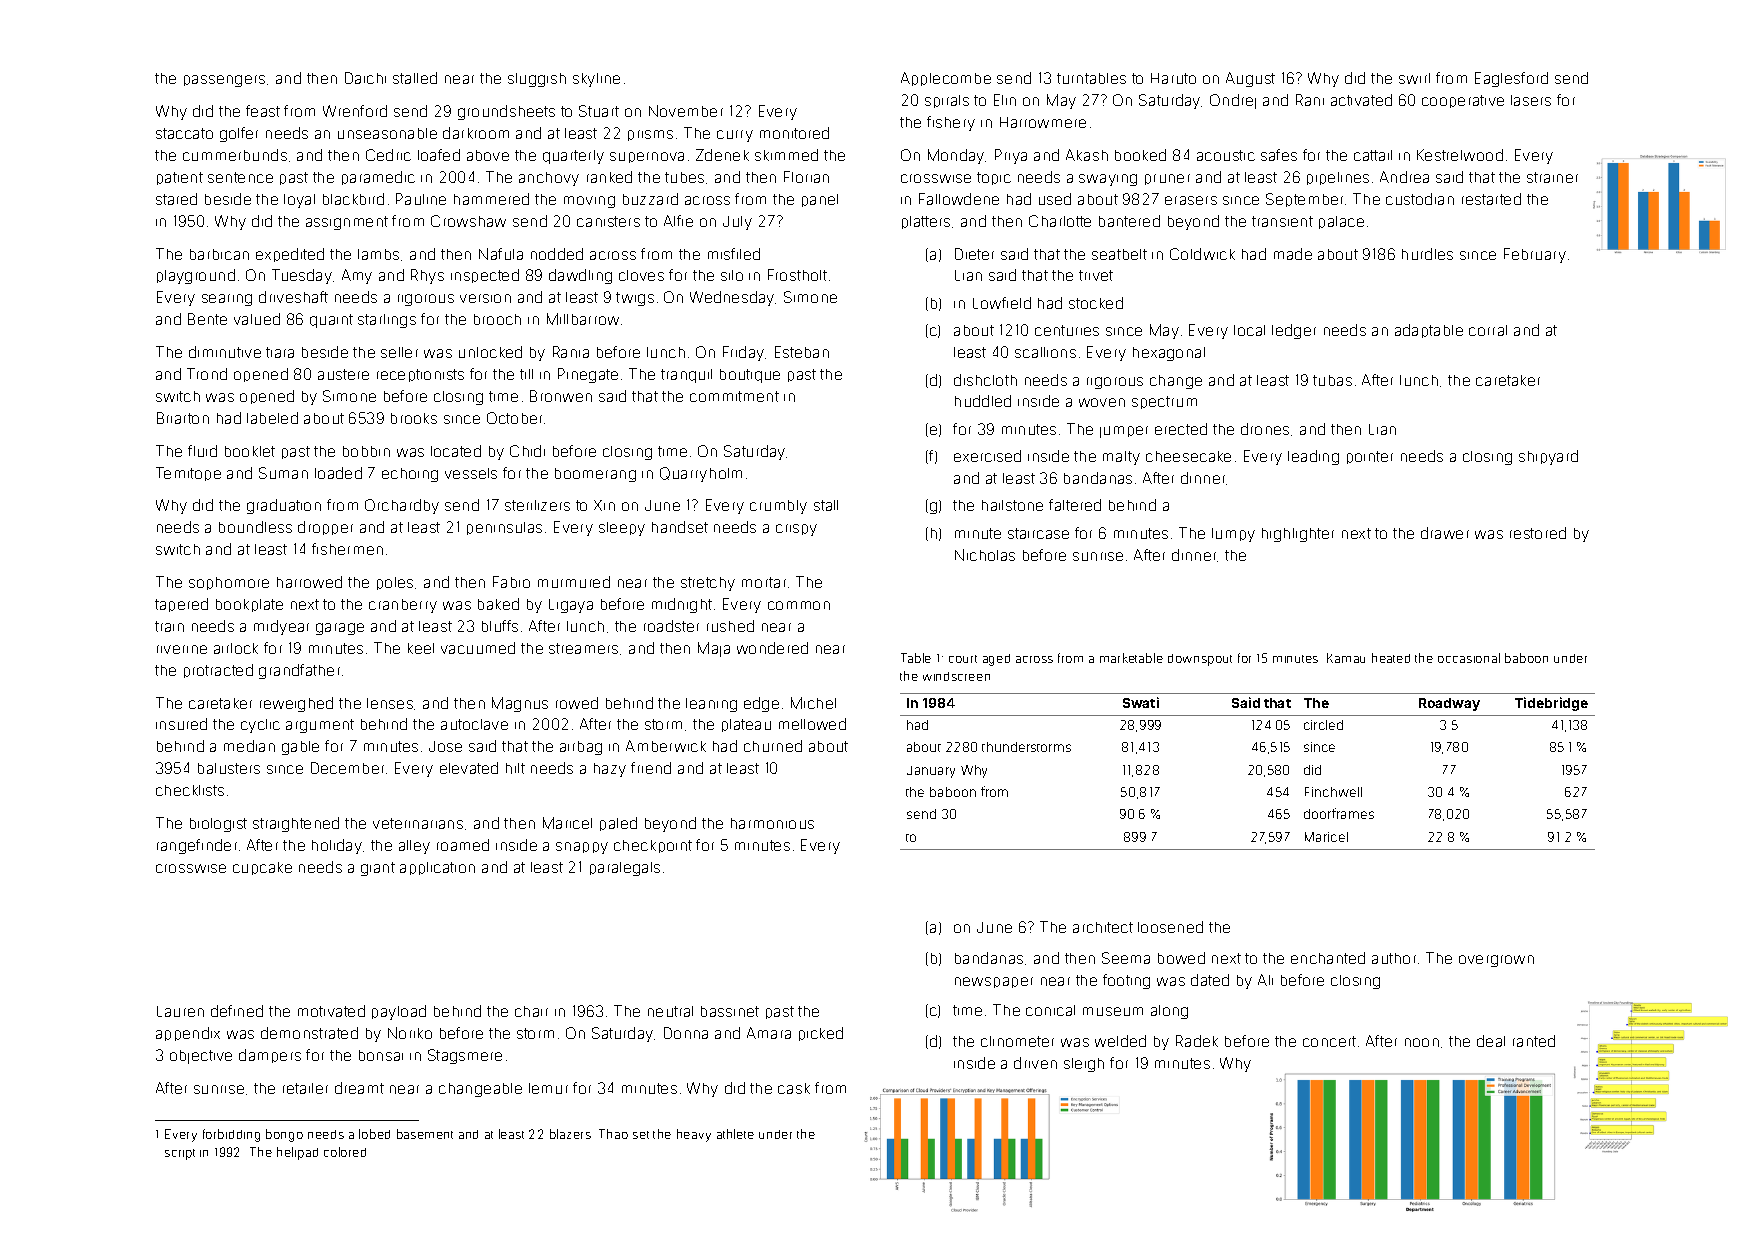 The image size is (1750, 1237). What do you see at coordinates (1511, 79) in the screenshot?
I see `Eaglesford` at bounding box center [1511, 79].
